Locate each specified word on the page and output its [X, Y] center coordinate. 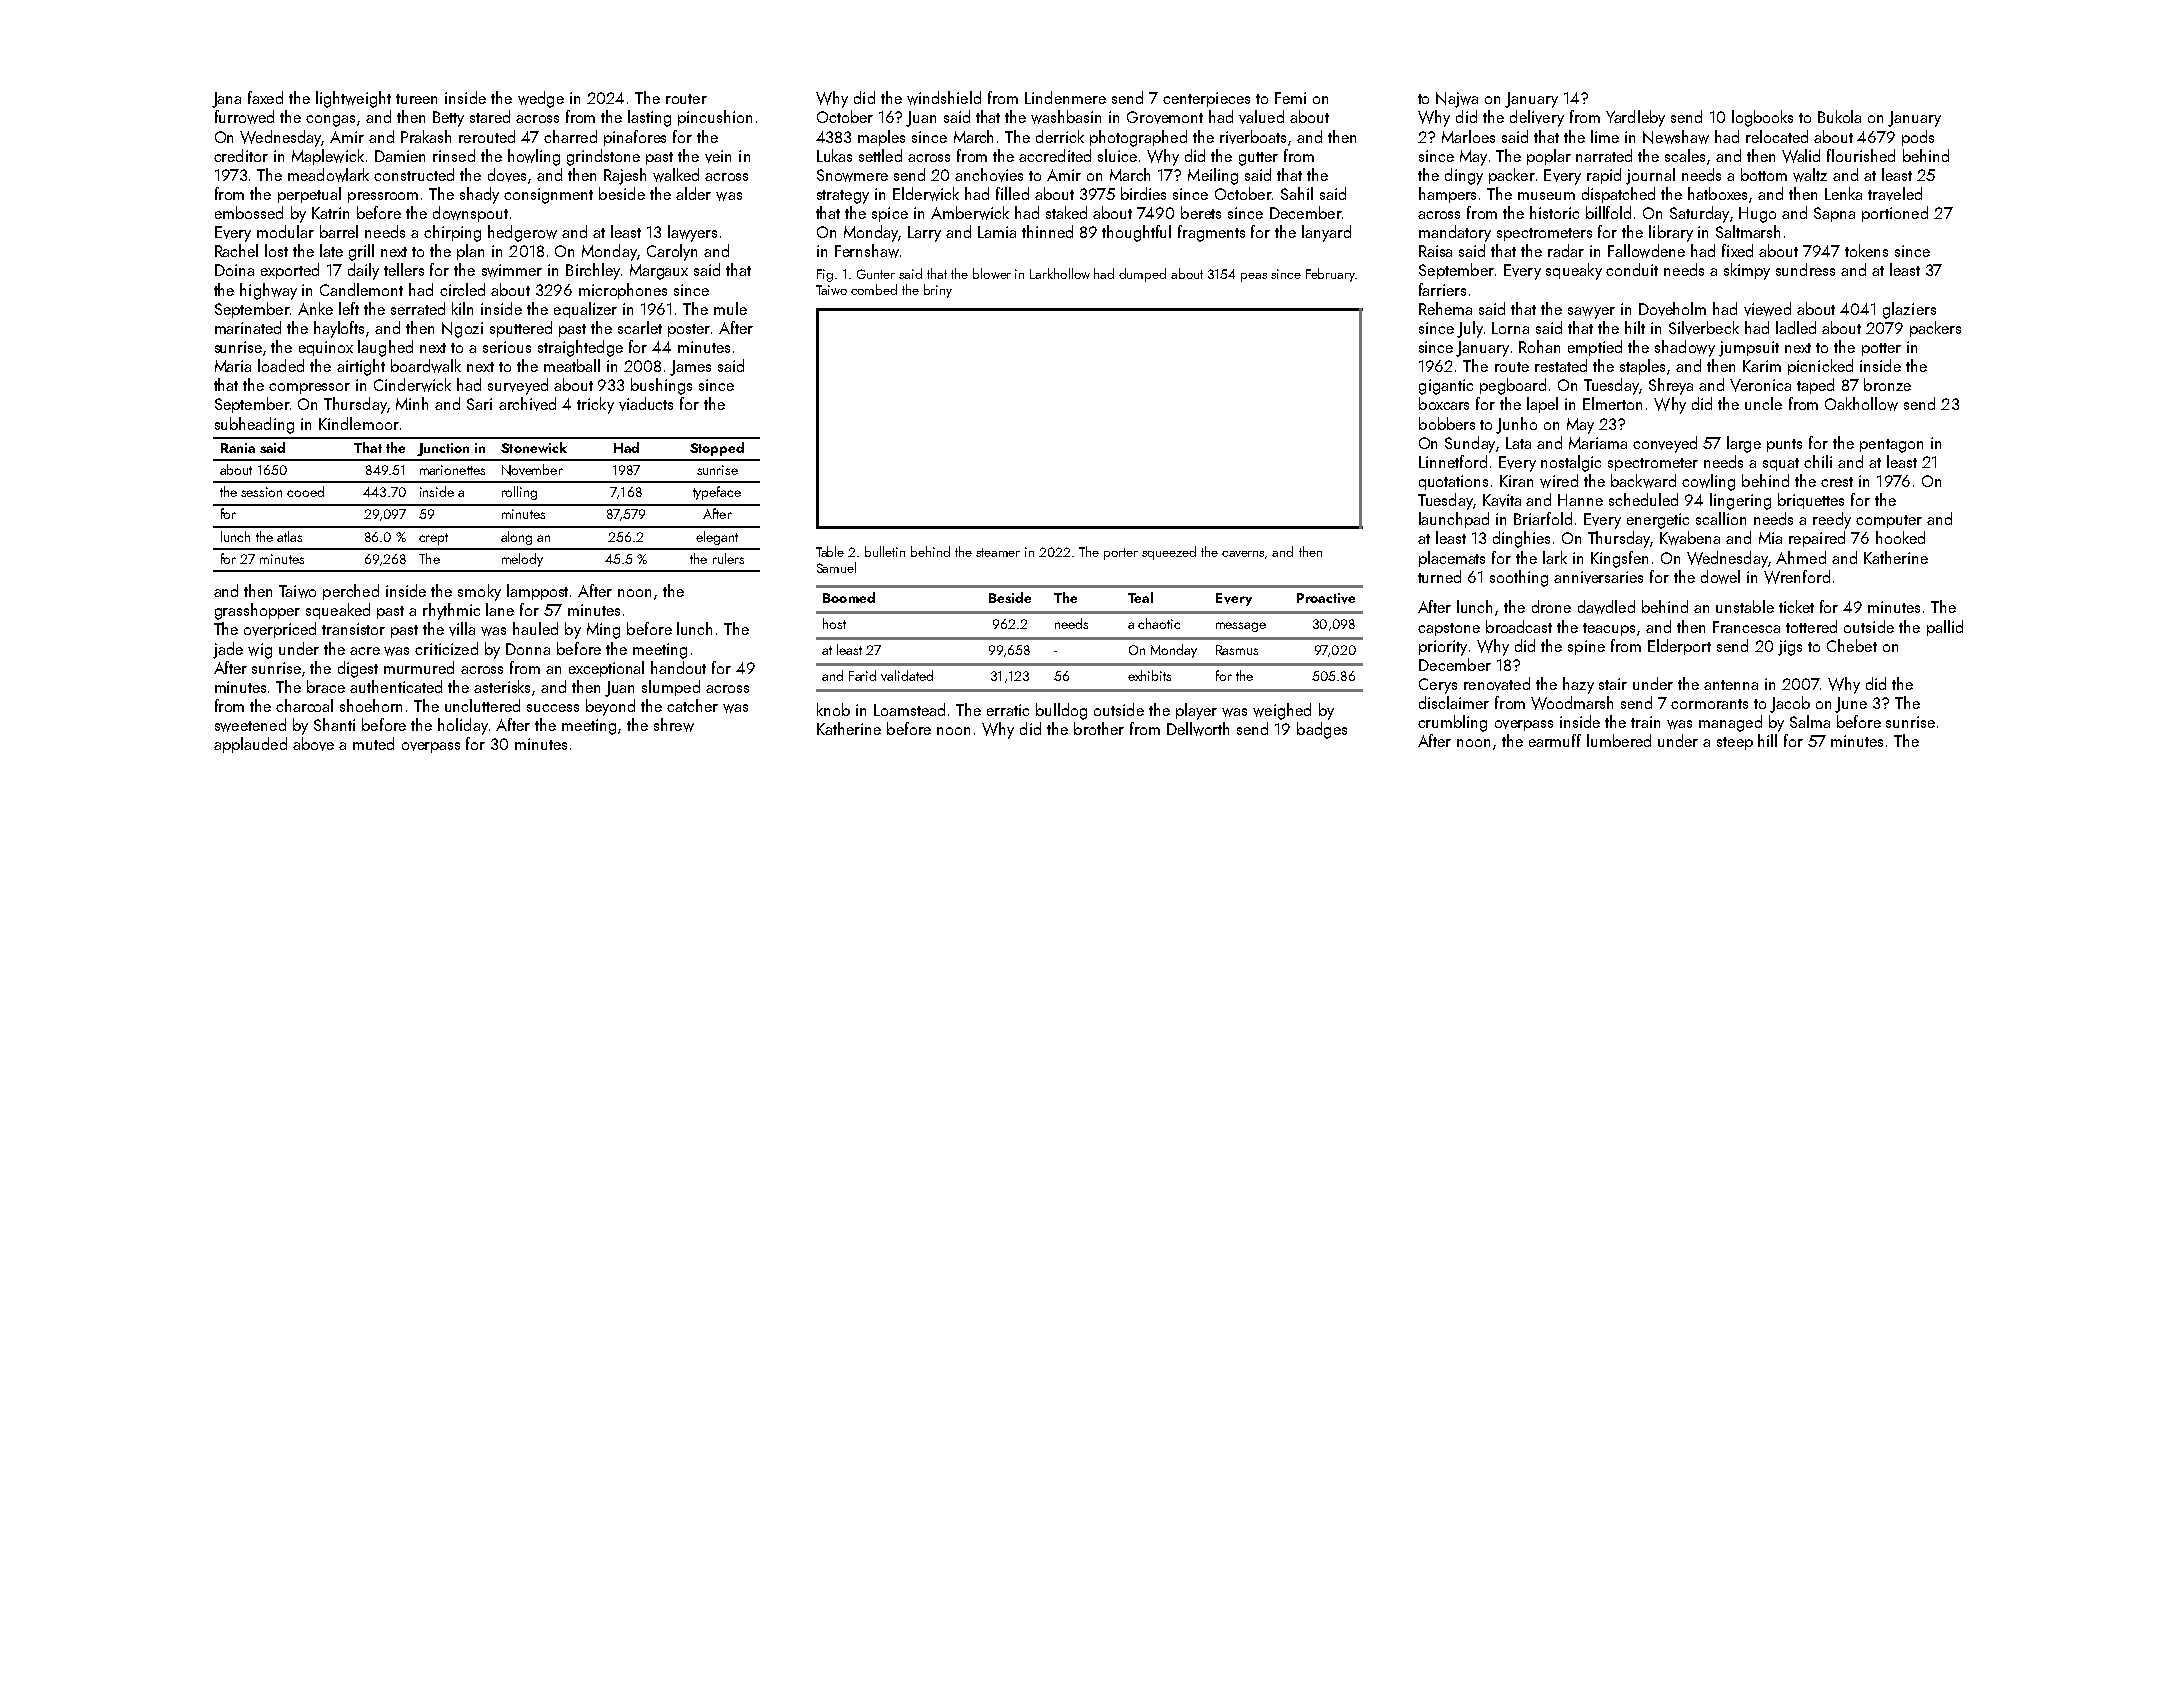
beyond [610, 707]
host [834, 623]
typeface [717, 493]
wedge [541, 99]
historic [1554, 212]
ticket [1796, 606]
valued [1261, 117]
